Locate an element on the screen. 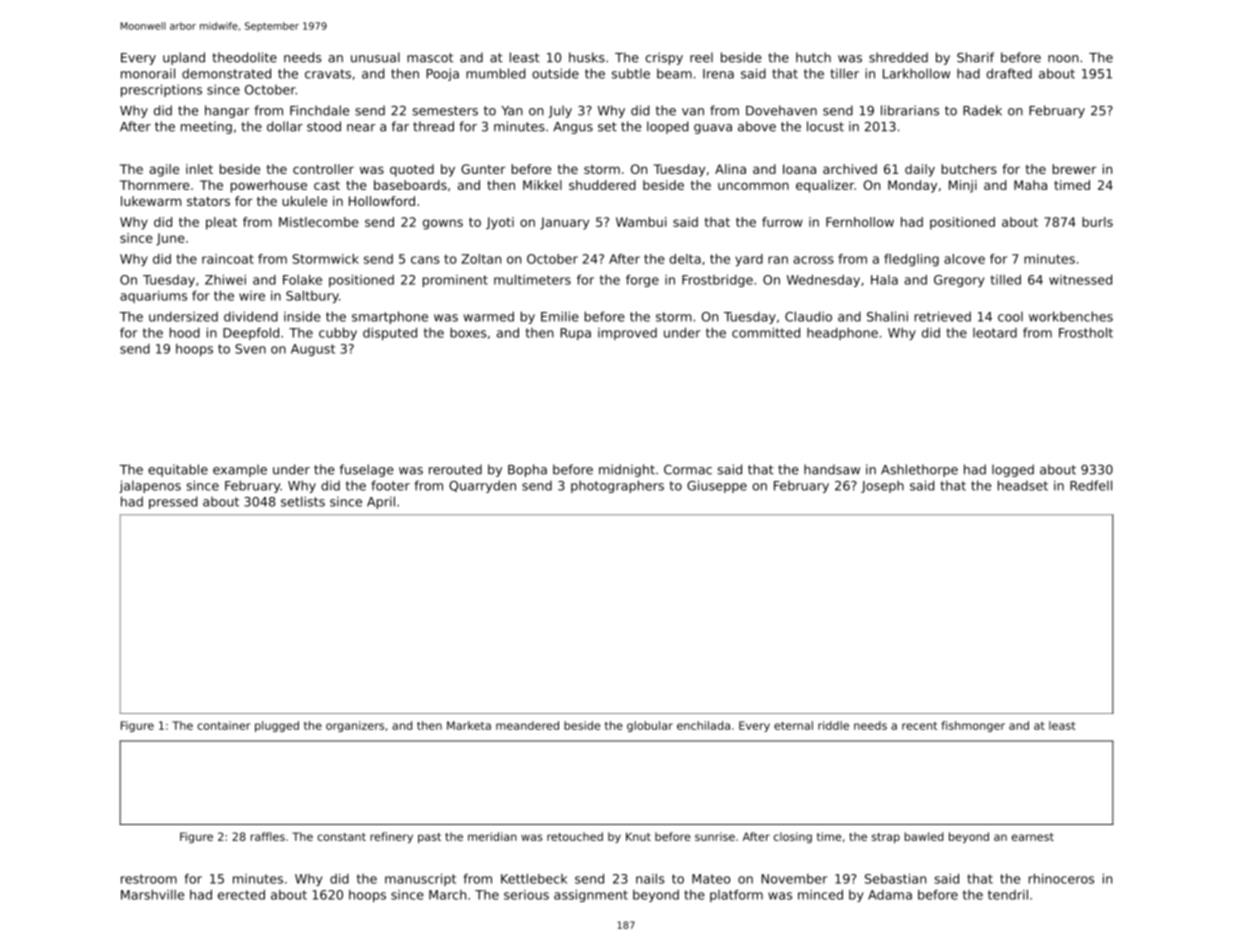  cravats is located at coordinates (328, 74).
